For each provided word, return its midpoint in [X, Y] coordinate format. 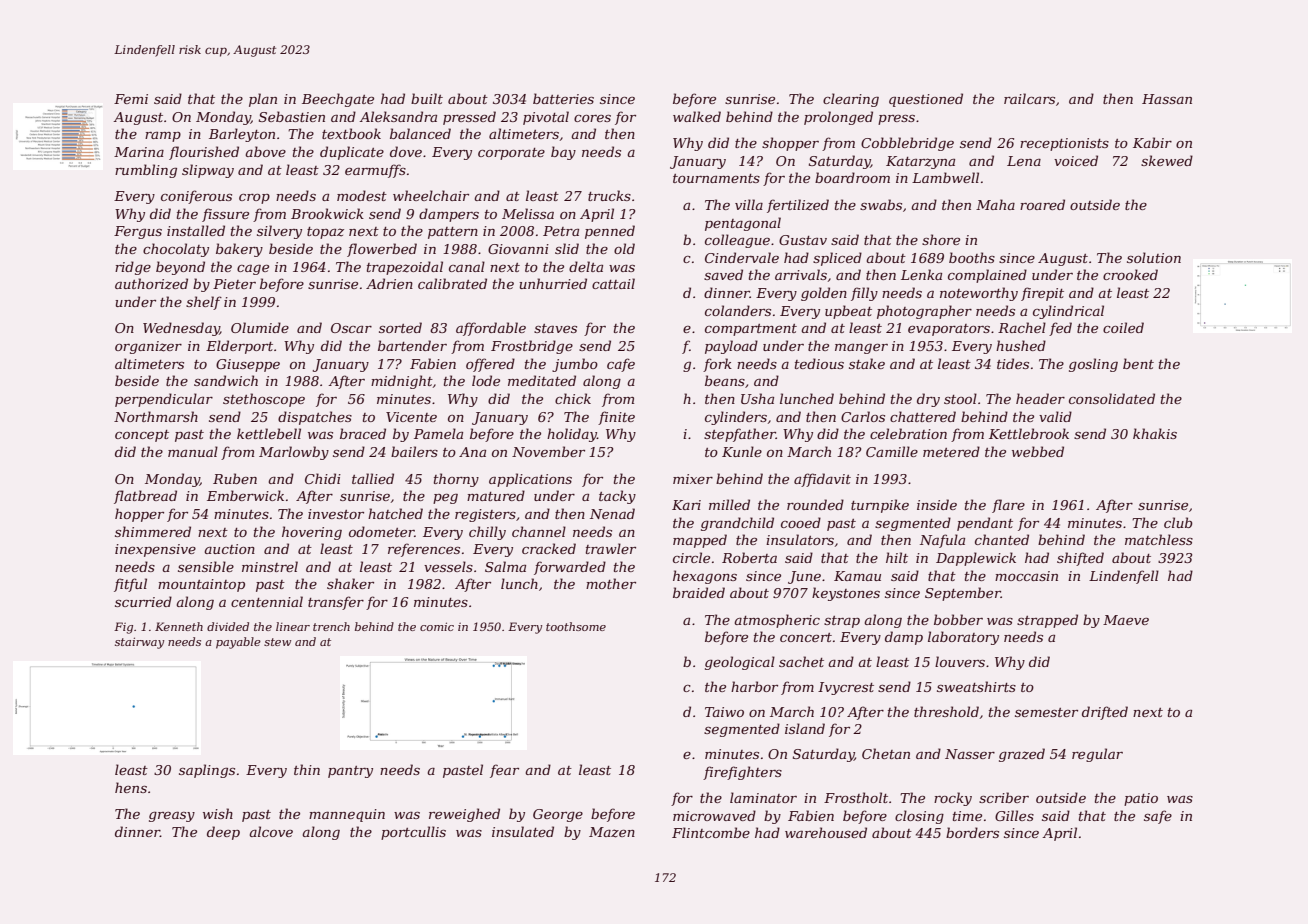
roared [1042, 204]
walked [697, 116]
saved [723, 274]
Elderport [239, 347]
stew [277, 642]
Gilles [1014, 815]
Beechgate [338, 100]
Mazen [612, 832]
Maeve [1126, 620]
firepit [1042, 294]
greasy [172, 817]
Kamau [857, 576]
